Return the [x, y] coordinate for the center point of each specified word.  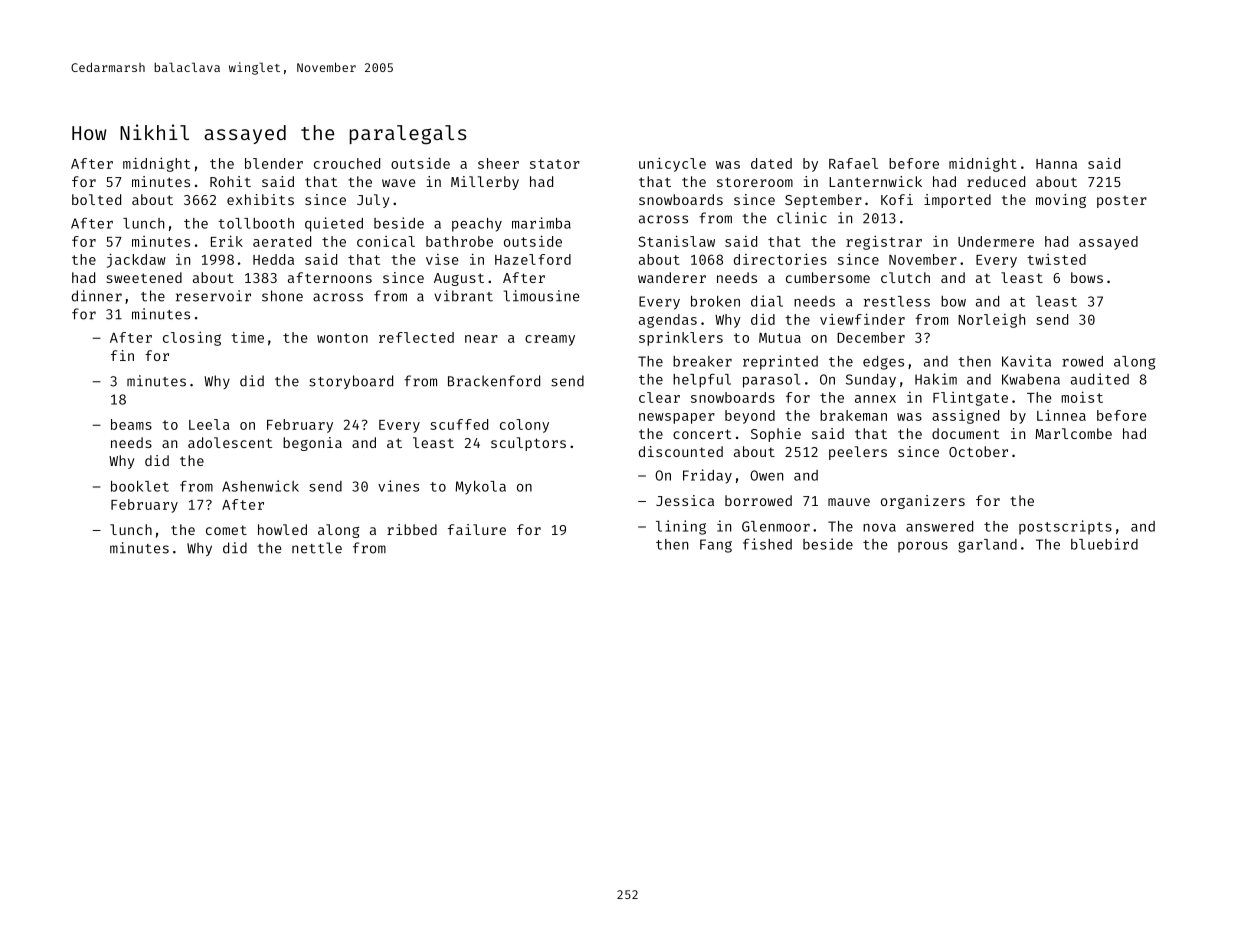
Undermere [996, 241]
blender [274, 163]
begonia [312, 444]
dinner [97, 296]
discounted [681, 451]
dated [771, 163]
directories [780, 259]
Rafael [853, 163]
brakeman [853, 415]
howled [282, 529]
